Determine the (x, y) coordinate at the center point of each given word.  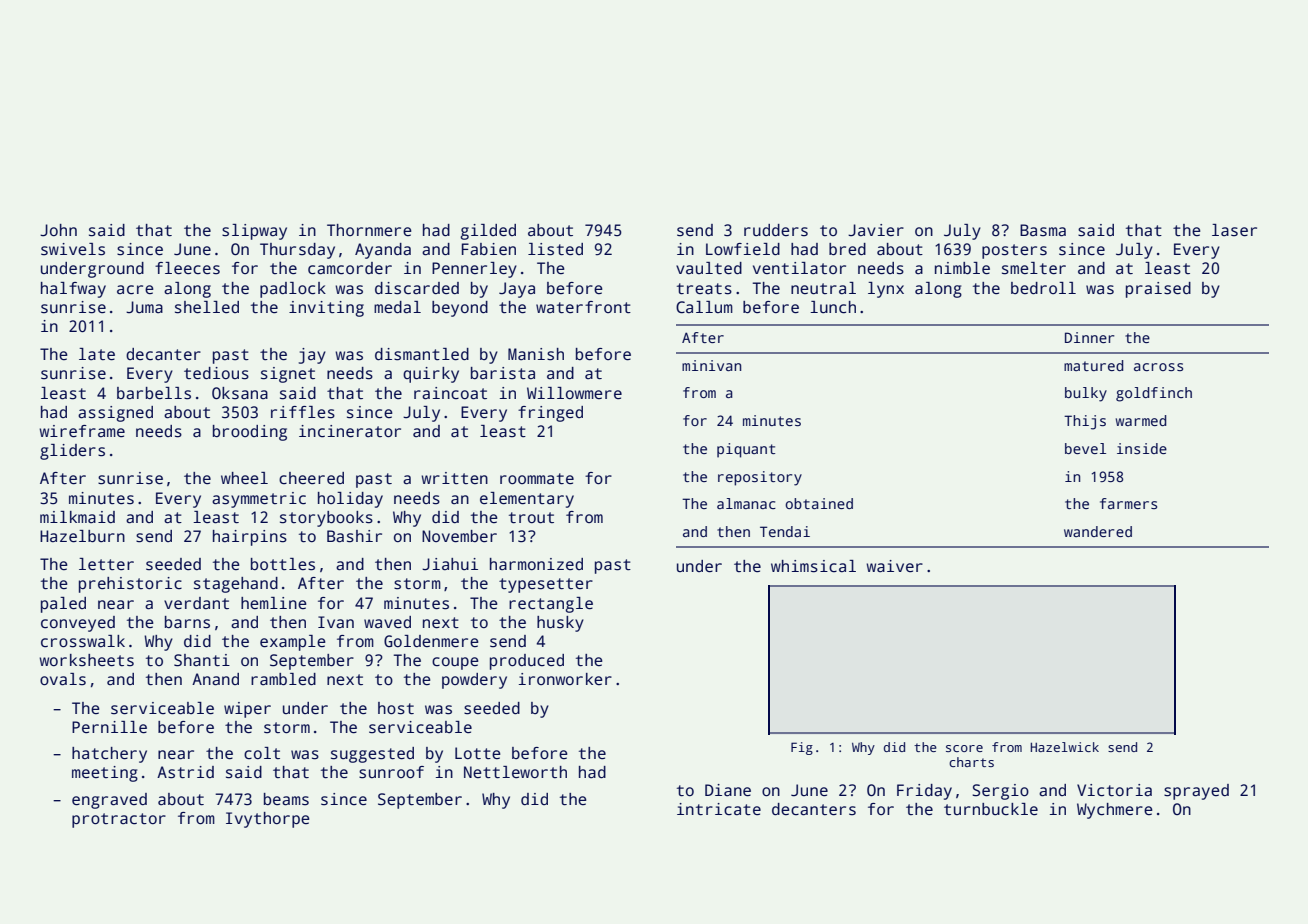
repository (760, 478)
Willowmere (574, 393)
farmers (1128, 503)
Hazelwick (1064, 747)
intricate (719, 809)
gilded (488, 232)
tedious (216, 373)
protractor (119, 820)
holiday (350, 500)
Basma (1043, 230)
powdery (474, 681)
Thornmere (369, 230)
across (1158, 367)
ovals (63, 679)
